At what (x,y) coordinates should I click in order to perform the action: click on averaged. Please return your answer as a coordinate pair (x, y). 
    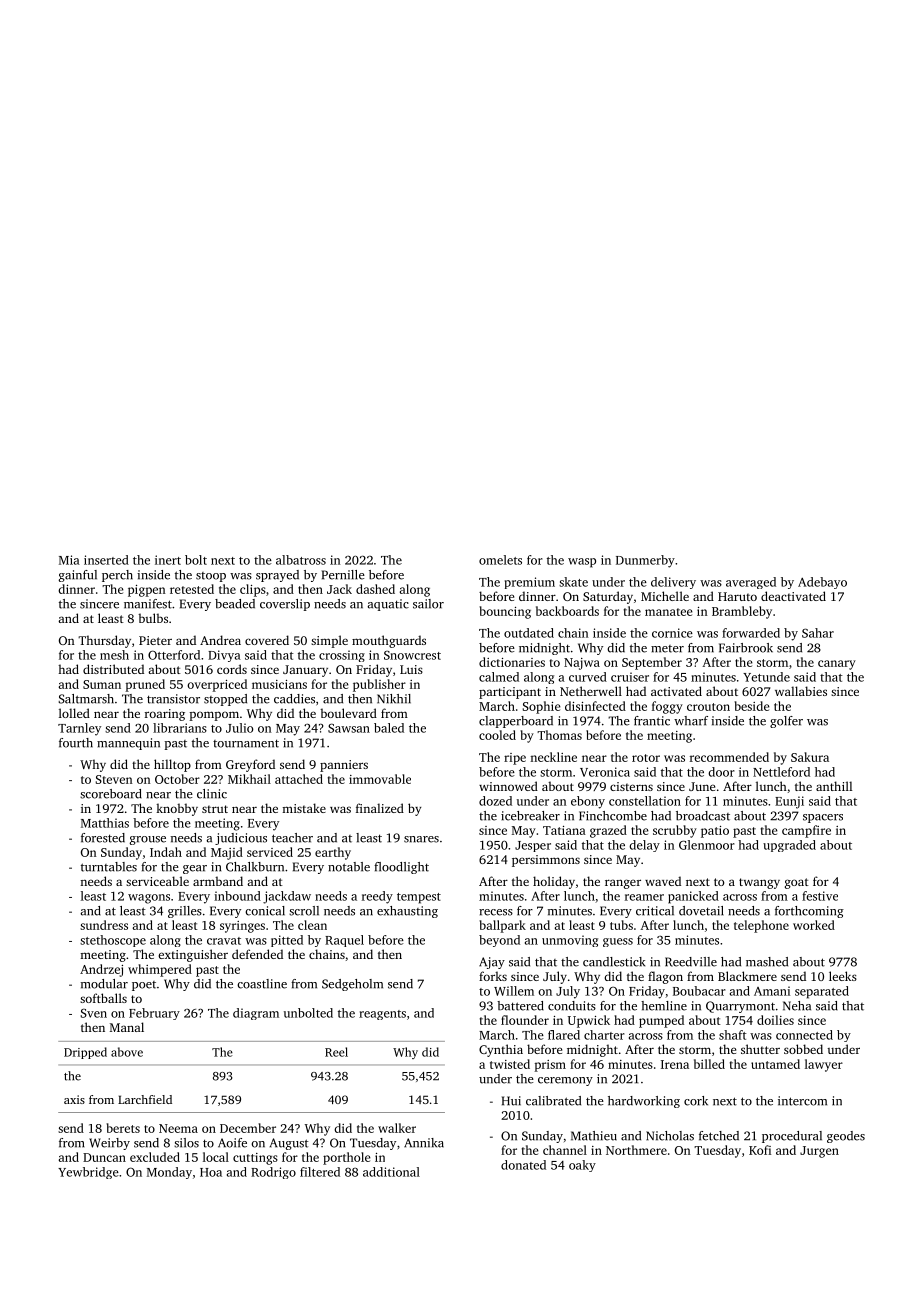
    Looking at the image, I should click on (751, 583).
